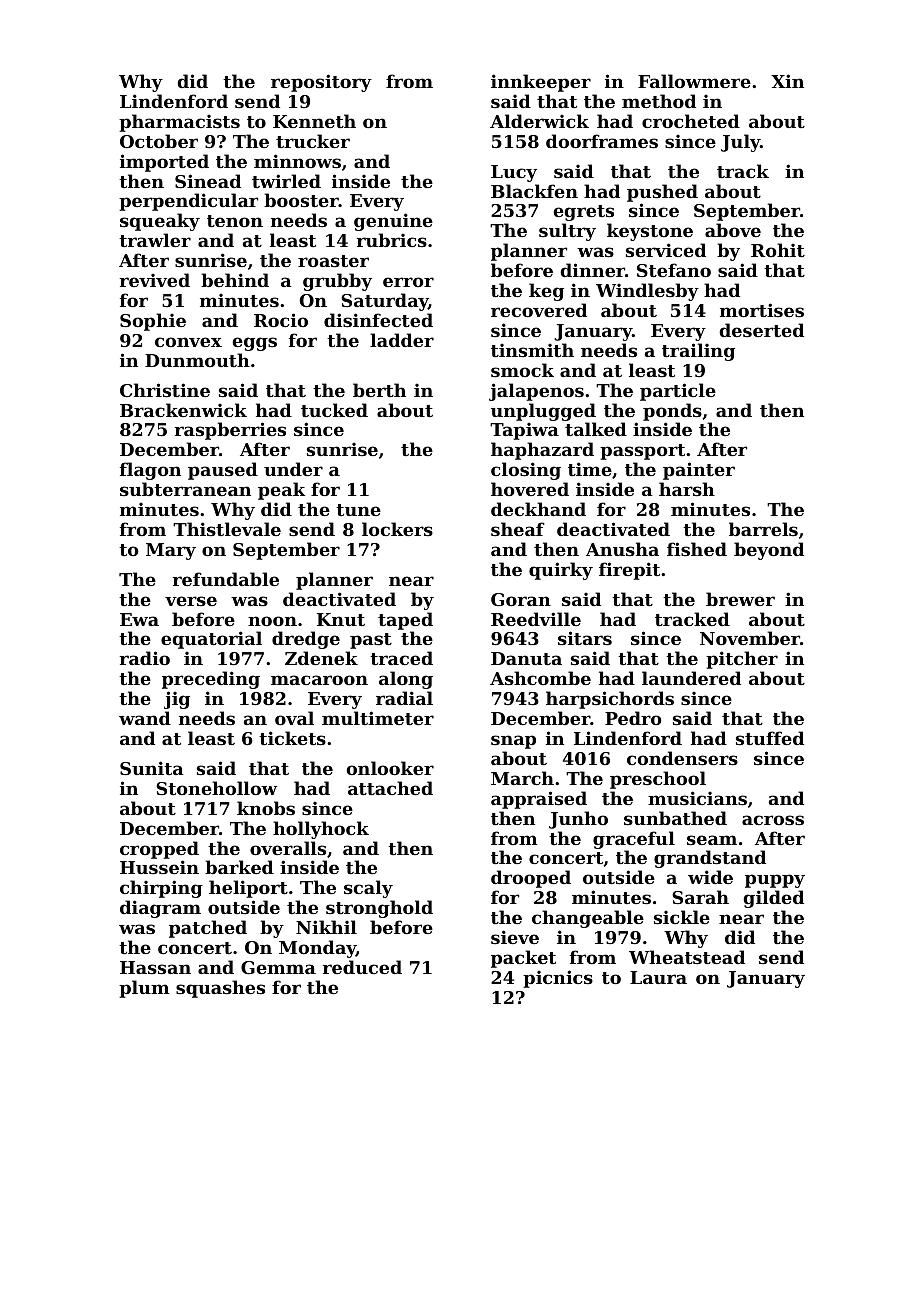 The height and width of the image is (1311, 924). Describe the element at coordinates (518, 529) in the image. I see `sheaf` at that location.
